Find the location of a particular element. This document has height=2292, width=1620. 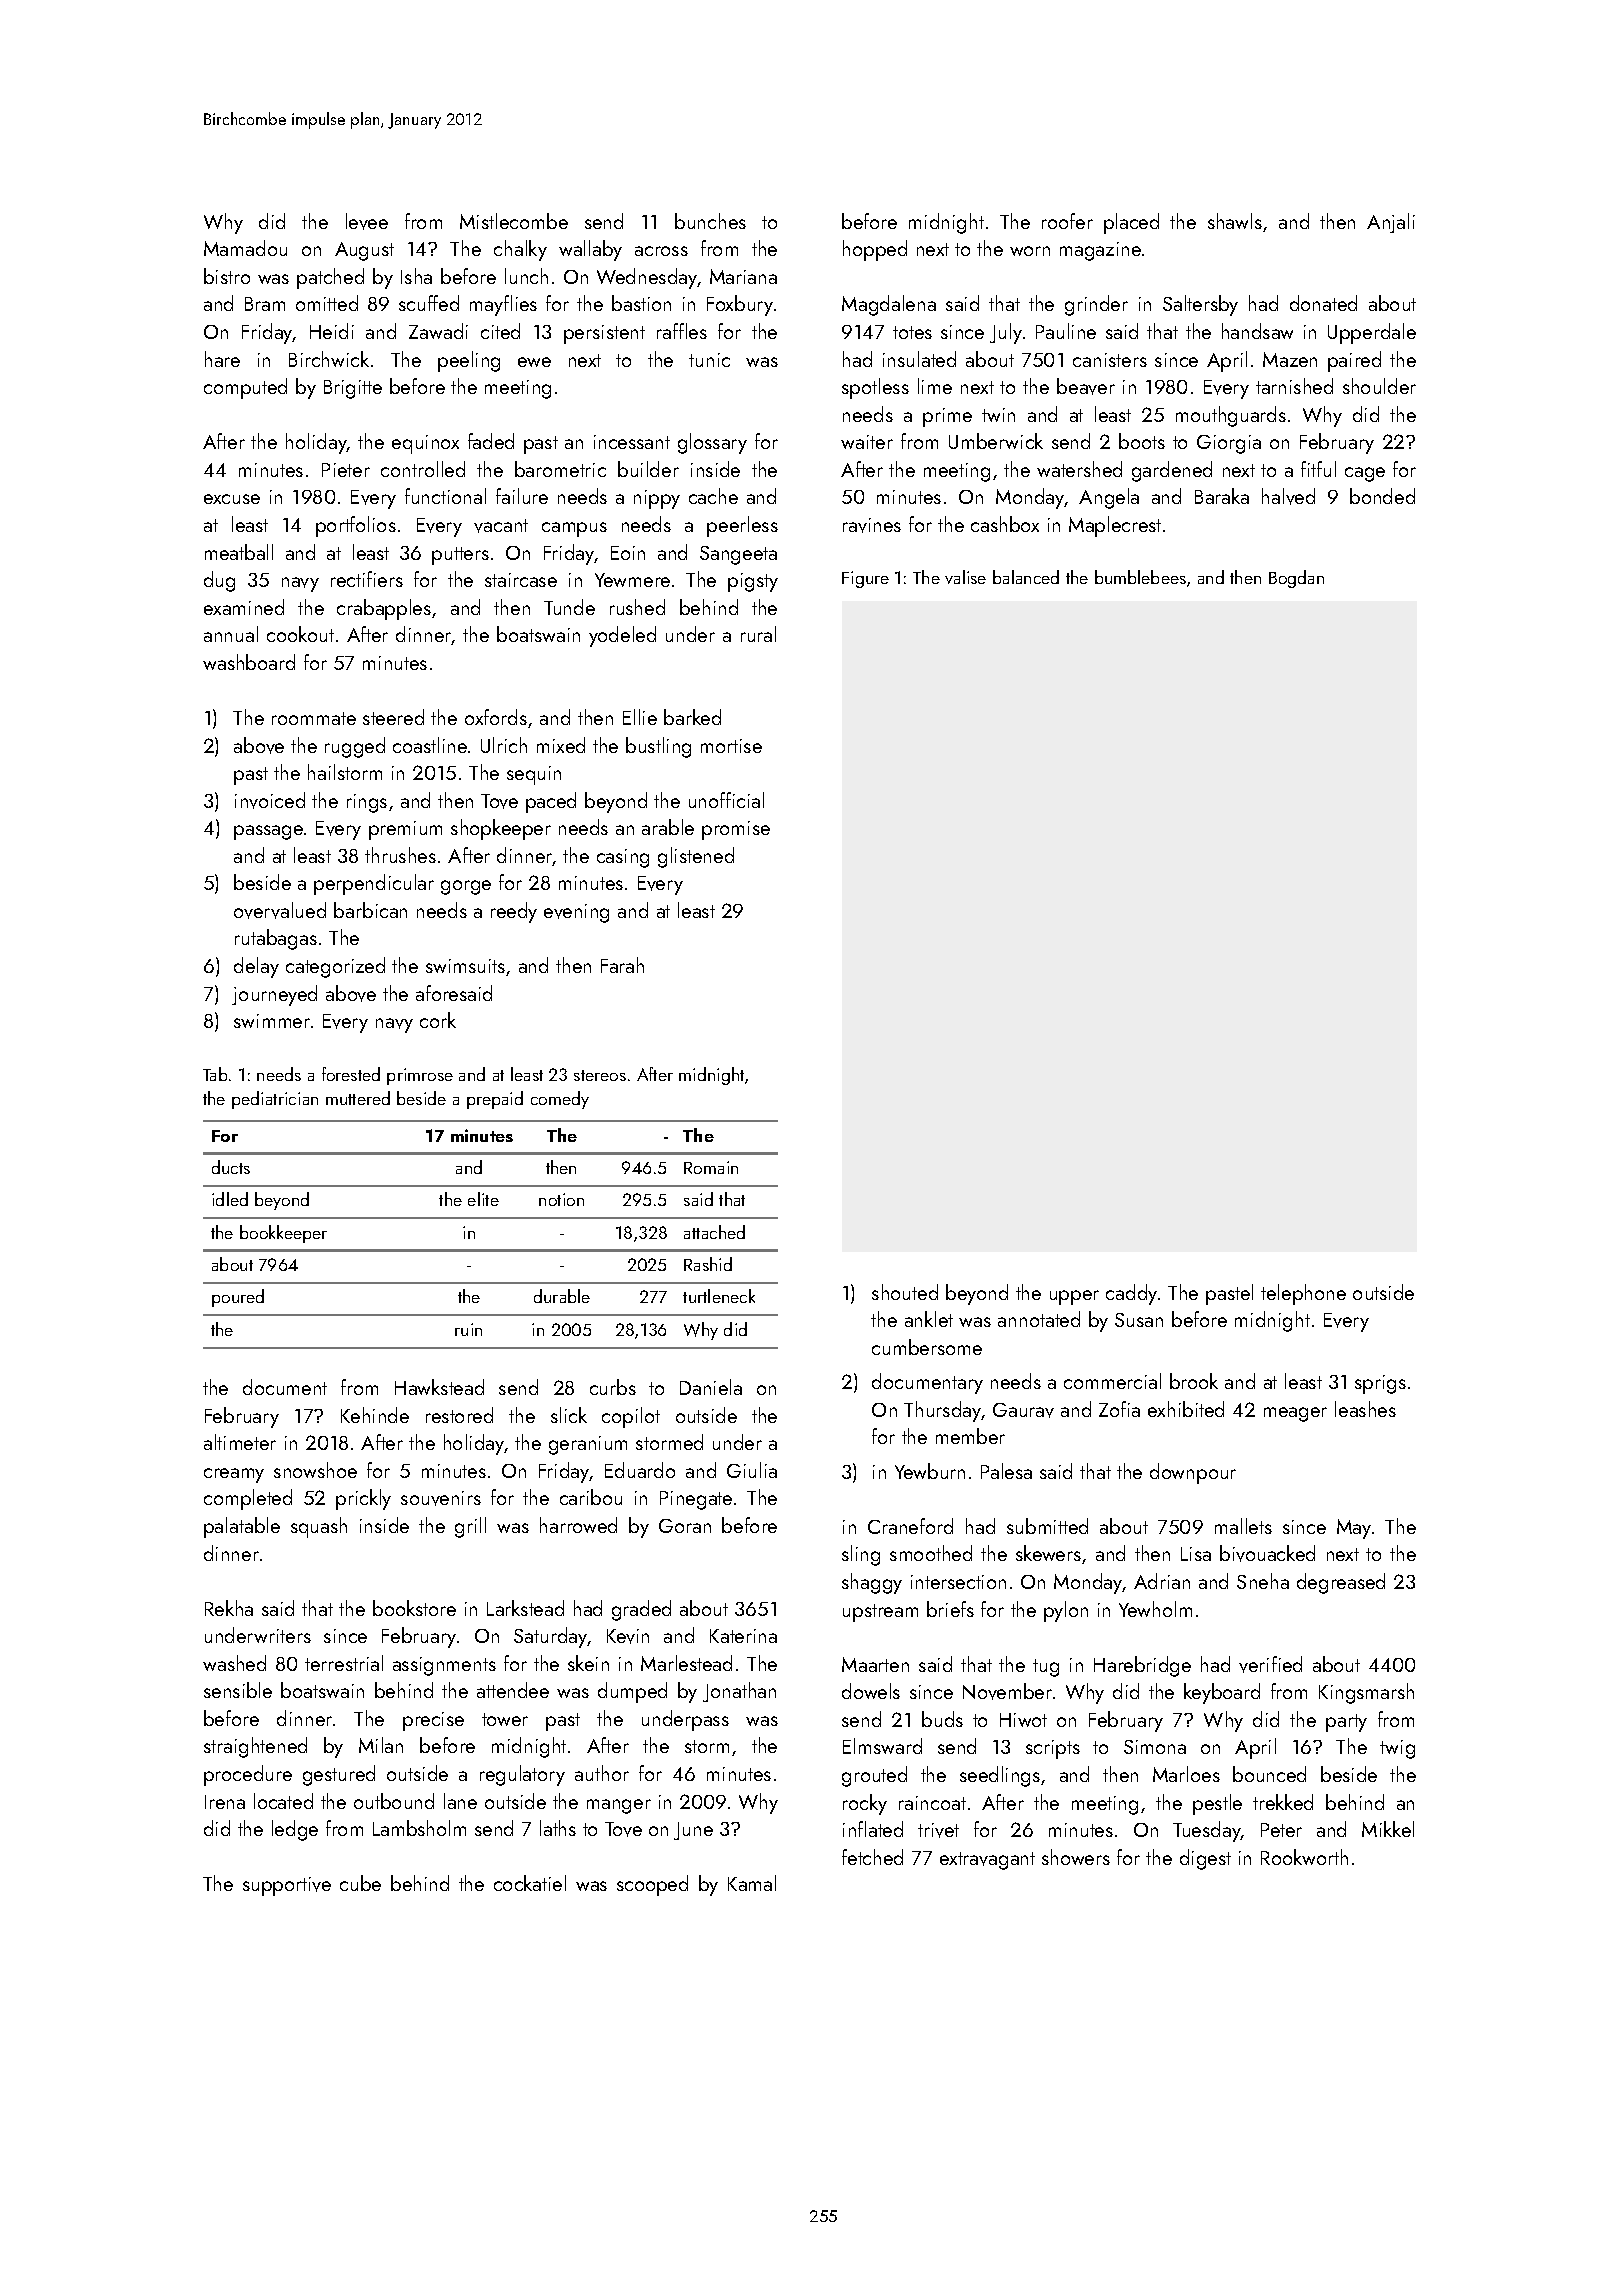

bumblebees is located at coordinates (1140, 577).
